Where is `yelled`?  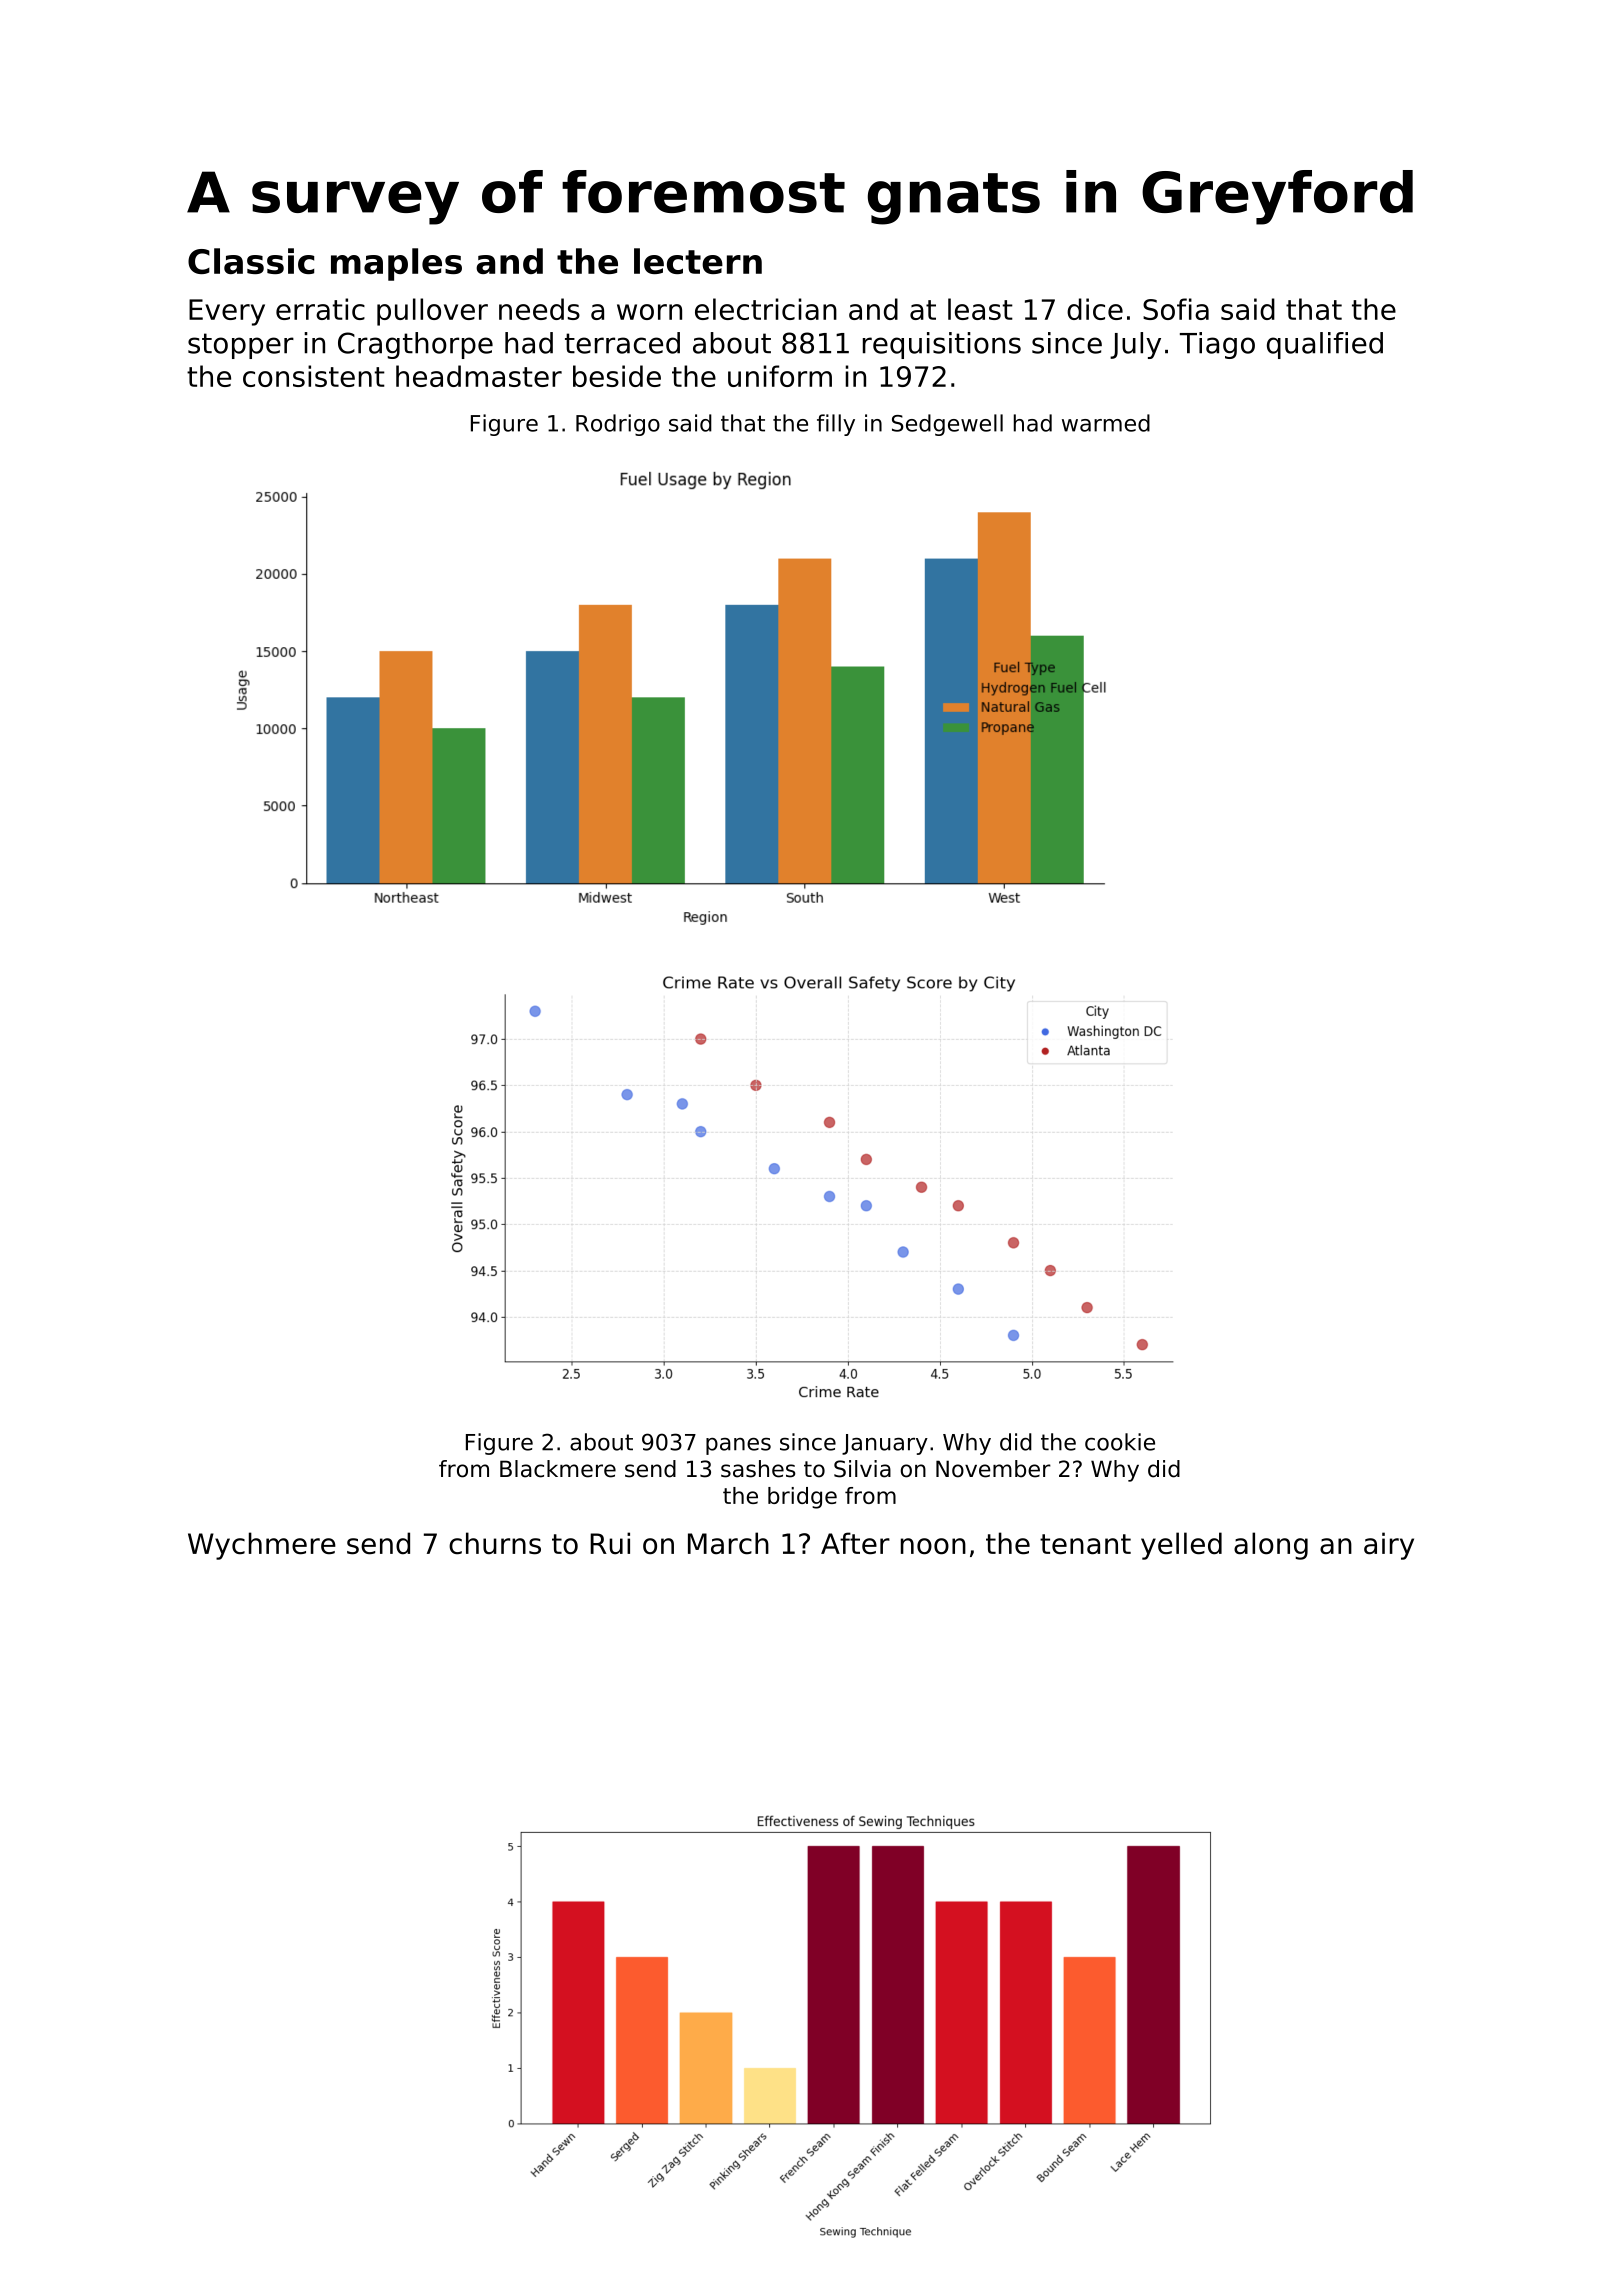 yelled is located at coordinates (1181, 1546).
